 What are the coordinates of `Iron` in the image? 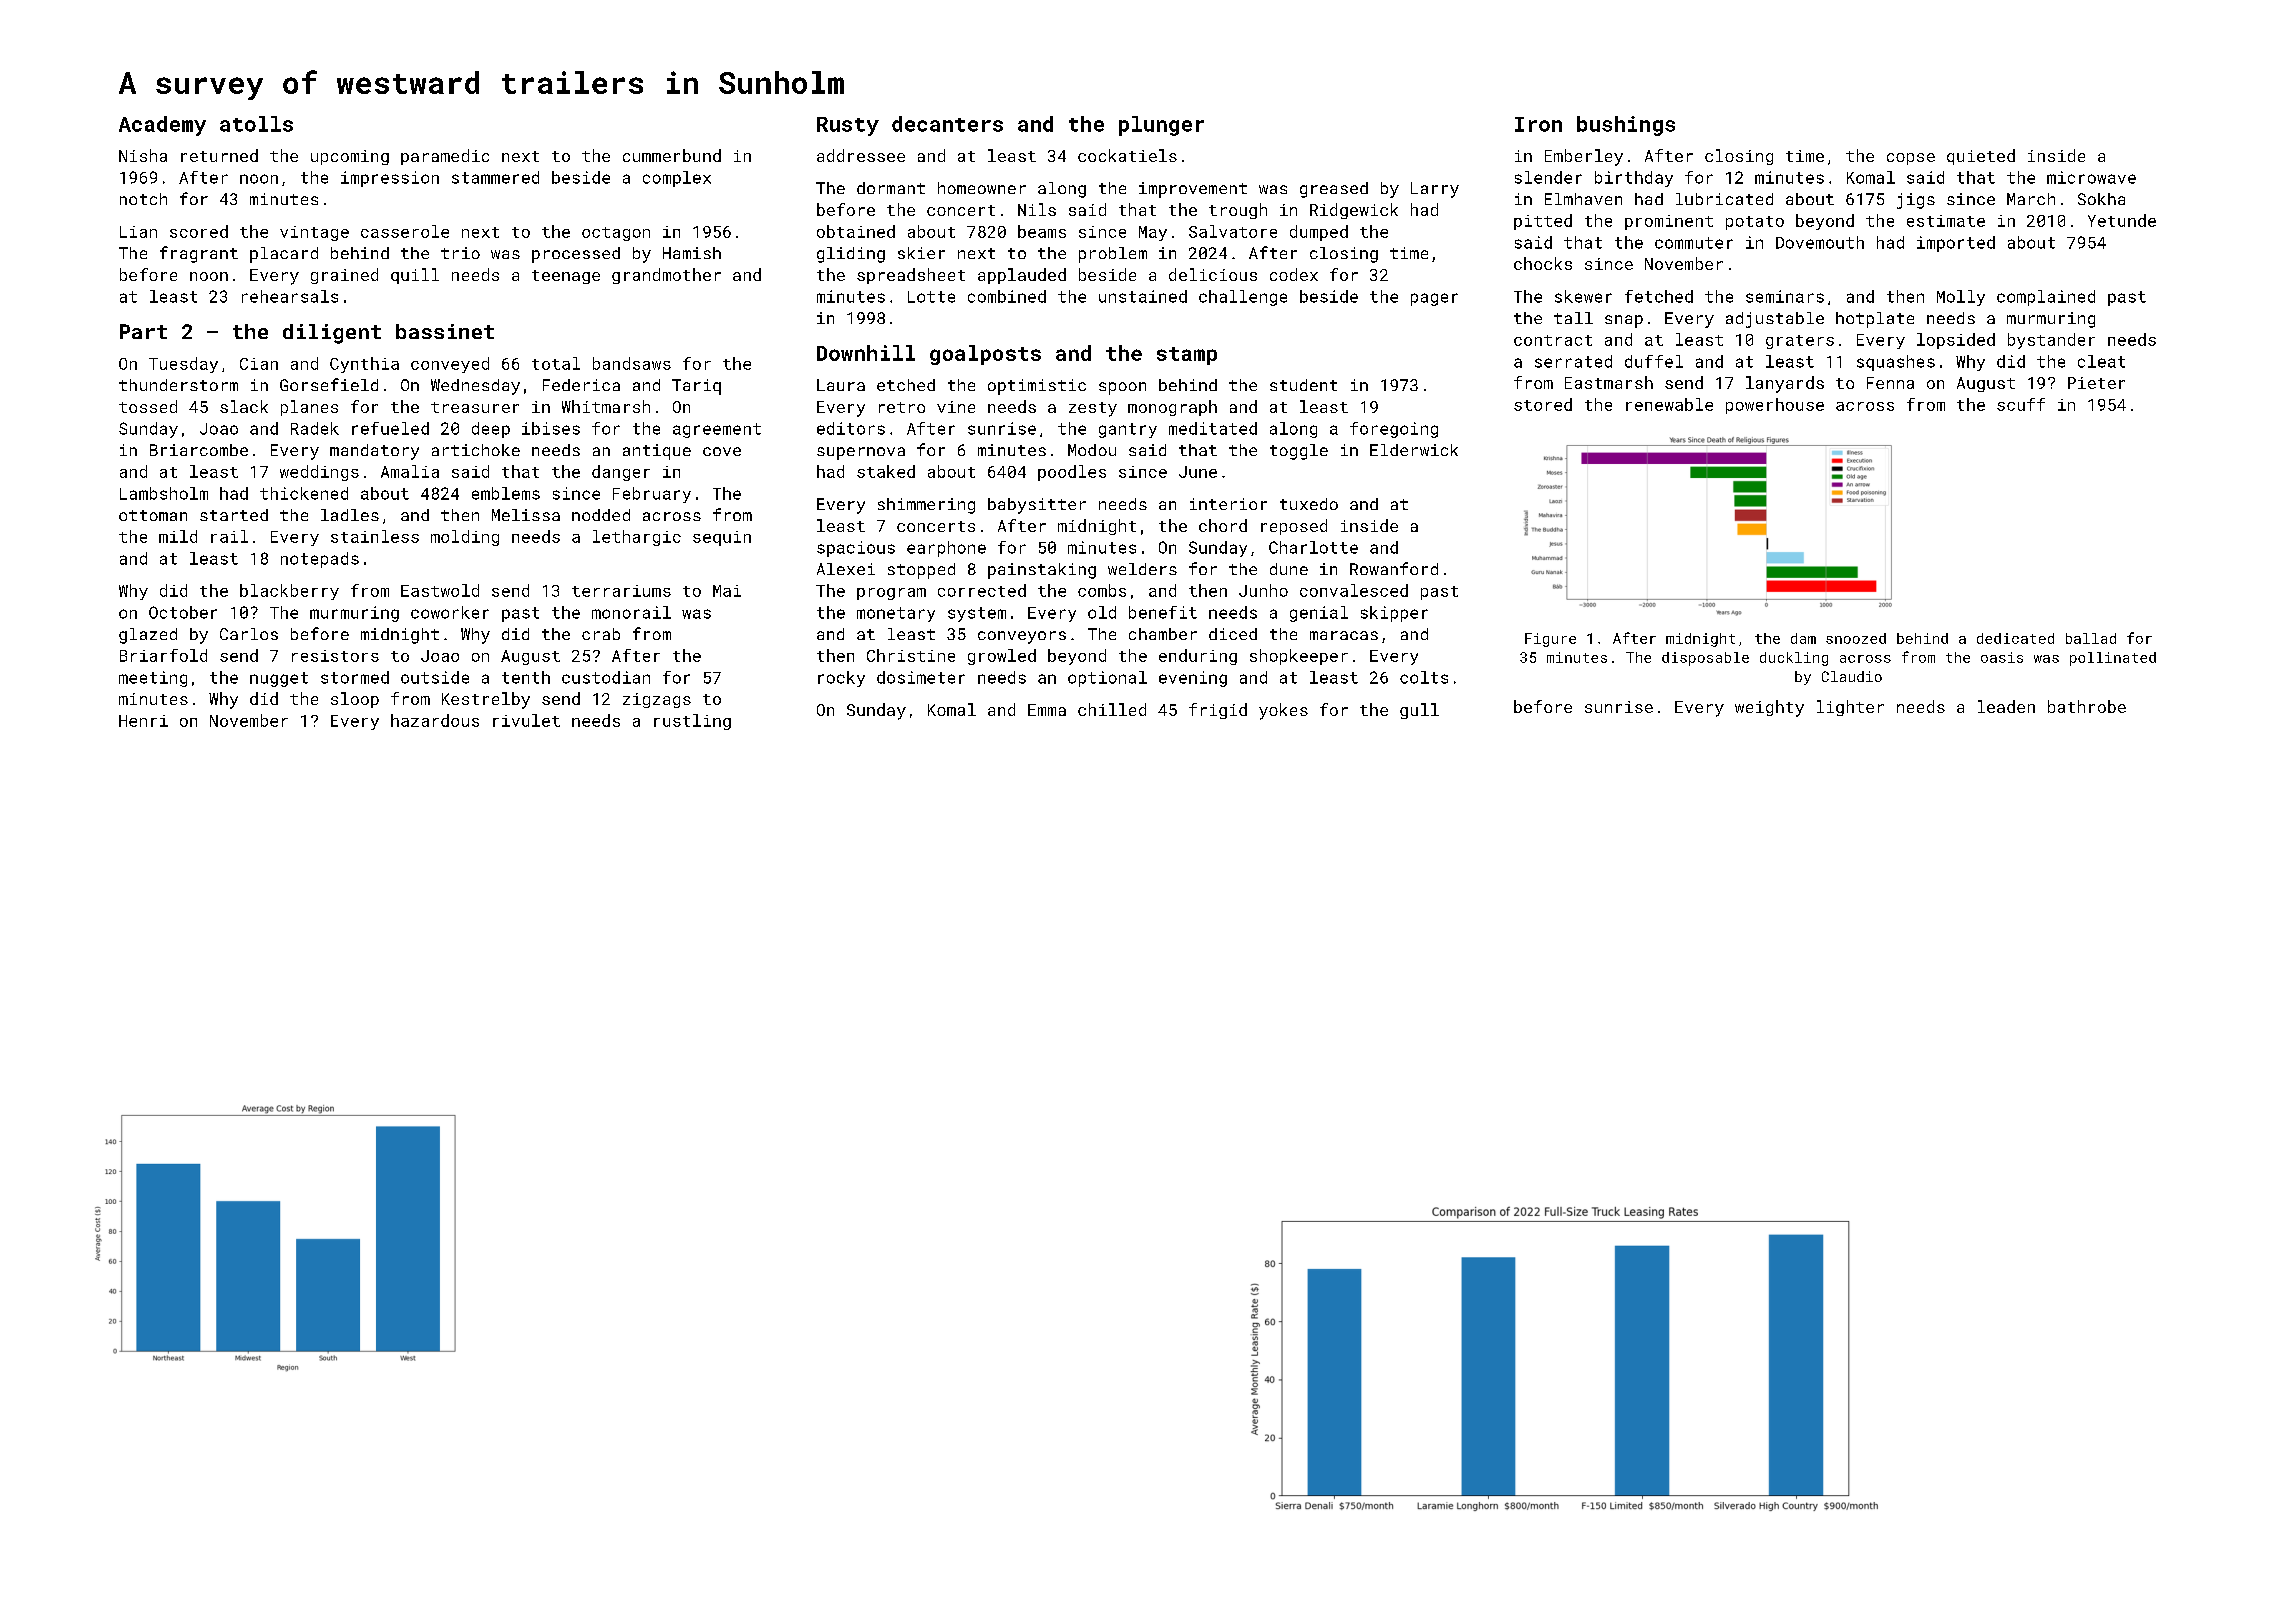 It's located at (1538, 124).
